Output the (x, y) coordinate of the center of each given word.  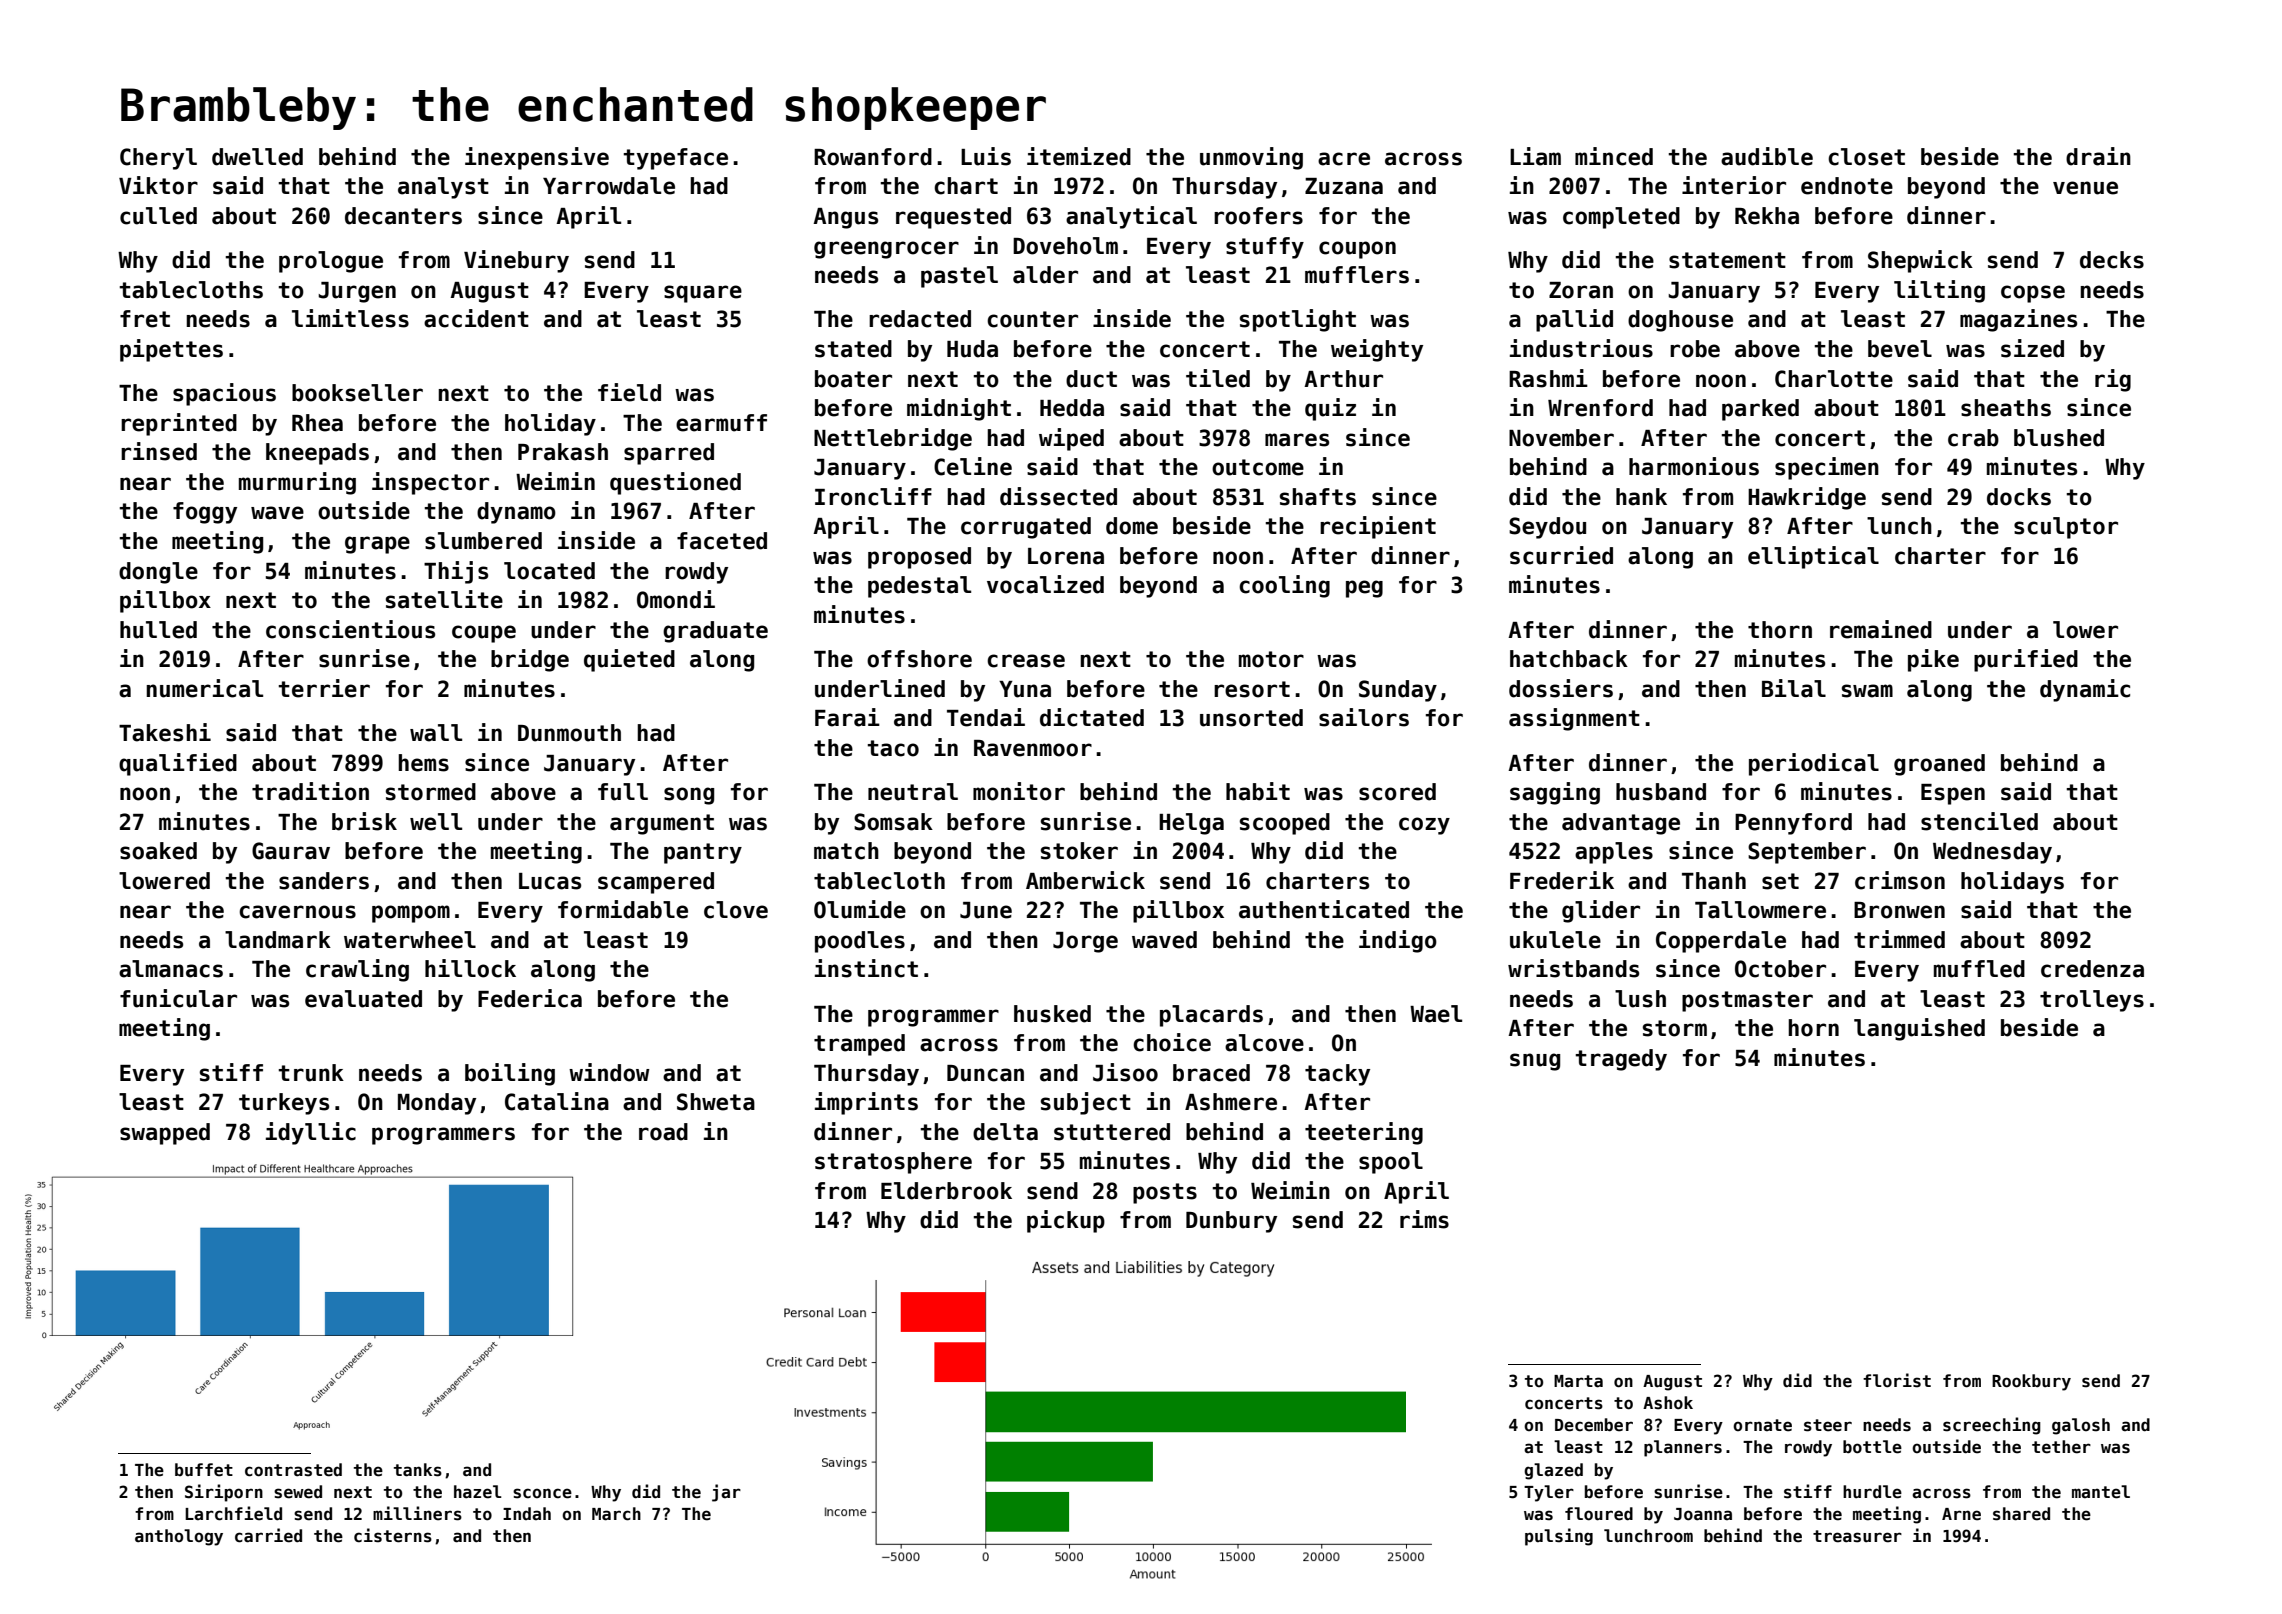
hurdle (1872, 1492)
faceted (722, 541)
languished (1919, 1029)
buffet (204, 1470)
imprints (866, 1103)
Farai (847, 717)
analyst (443, 188)
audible (1767, 156)
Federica (530, 998)
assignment (1574, 719)
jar (726, 1493)
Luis (986, 156)
